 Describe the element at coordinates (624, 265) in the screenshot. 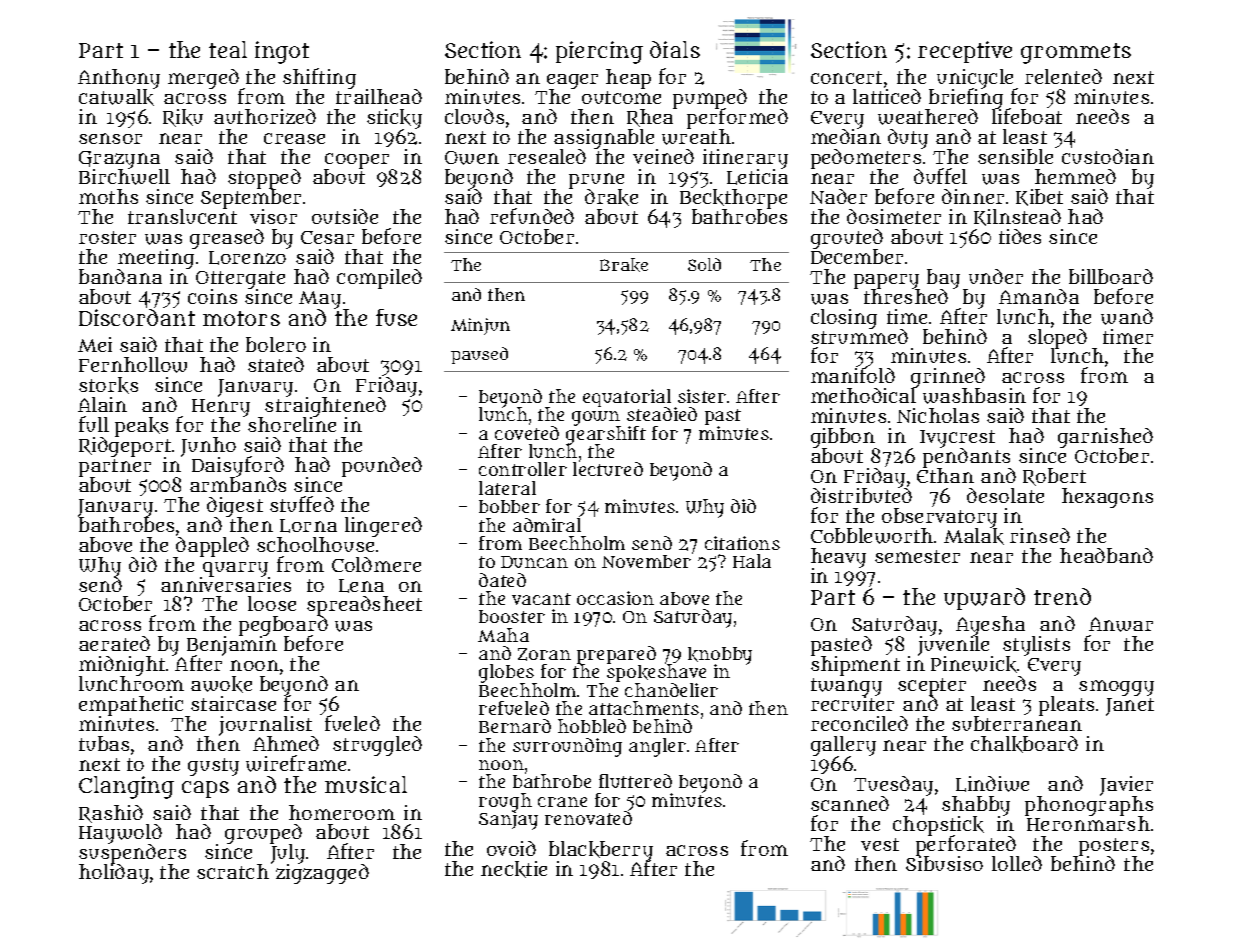

I see `Brake` at that location.
